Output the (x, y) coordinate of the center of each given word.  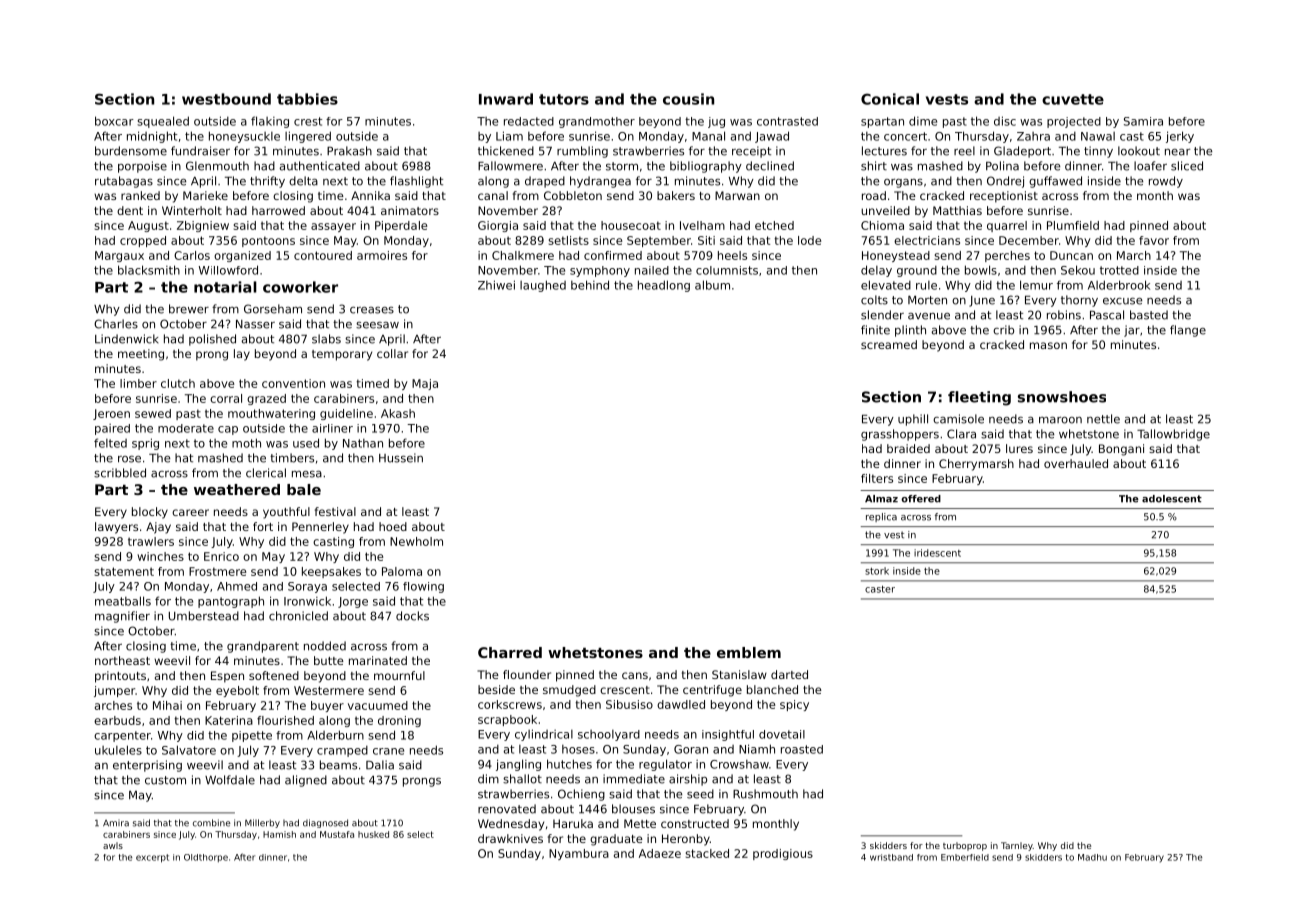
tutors (564, 99)
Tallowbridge (1173, 435)
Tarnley (1017, 846)
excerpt (152, 858)
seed (700, 794)
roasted (802, 749)
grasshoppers (900, 435)
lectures (884, 151)
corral (226, 398)
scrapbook (507, 720)
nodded (325, 646)
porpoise (142, 167)
